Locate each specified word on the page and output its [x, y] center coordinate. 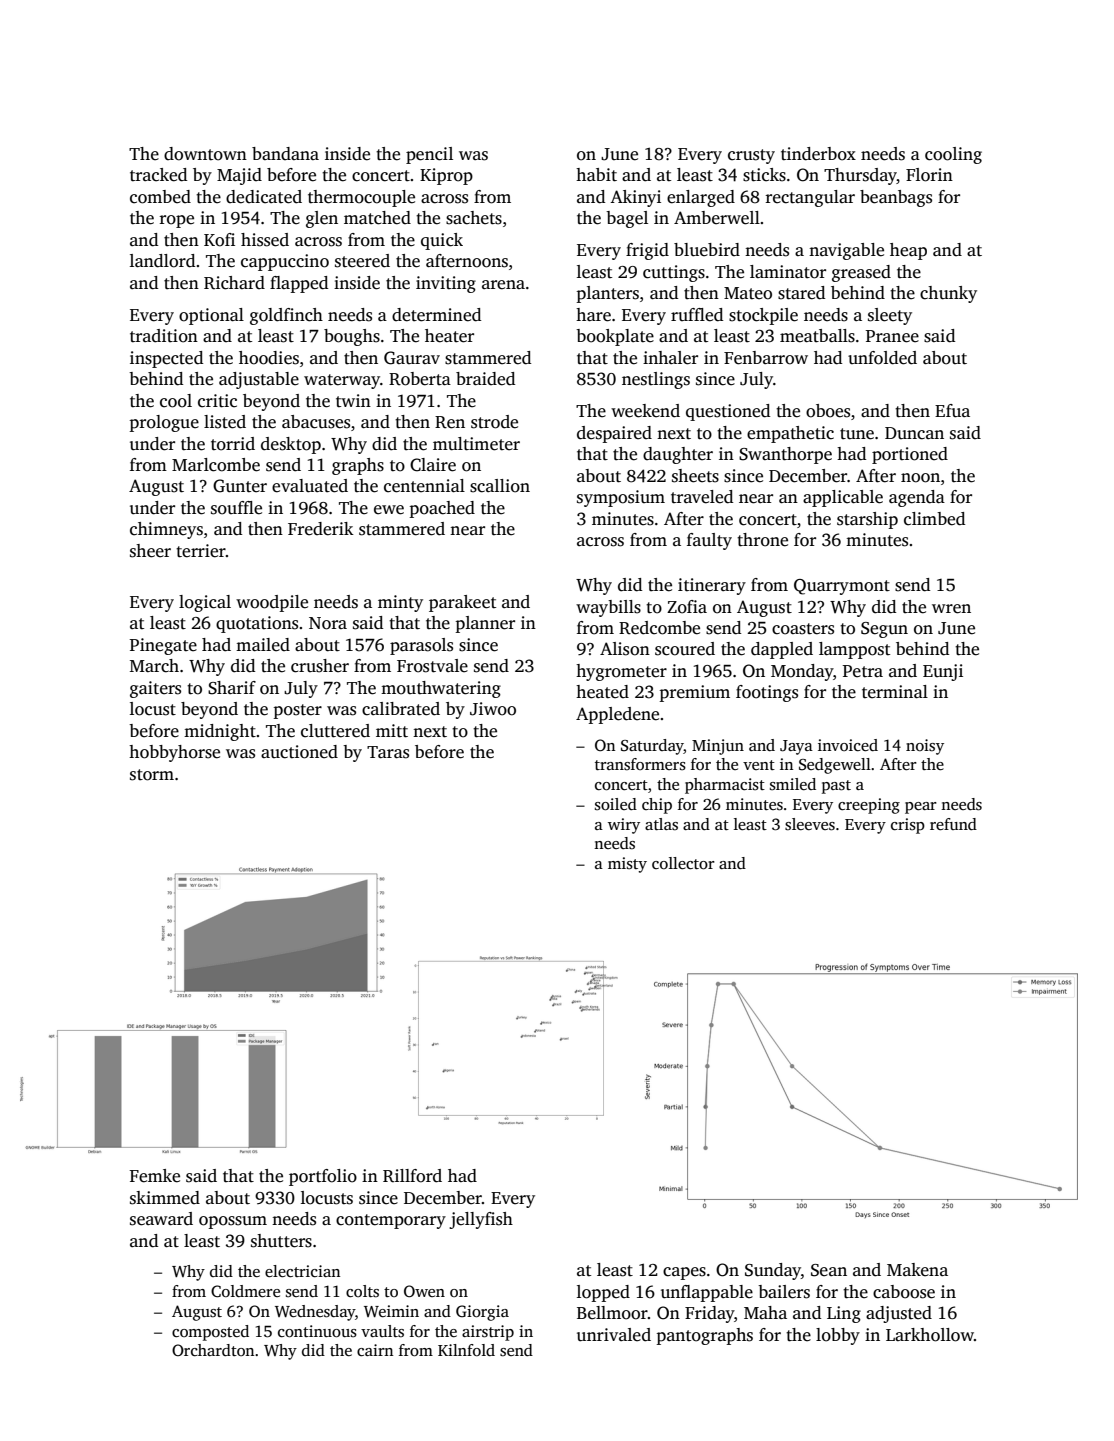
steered [362, 261]
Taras [388, 752]
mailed [263, 645]
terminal [895, 692]
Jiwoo [493, 709]
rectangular [810, 198]
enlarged [701, 198]
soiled [616, 804]
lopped [603, 1293]
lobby [838, 1336]
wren [951, 609]
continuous [317, 1331]
